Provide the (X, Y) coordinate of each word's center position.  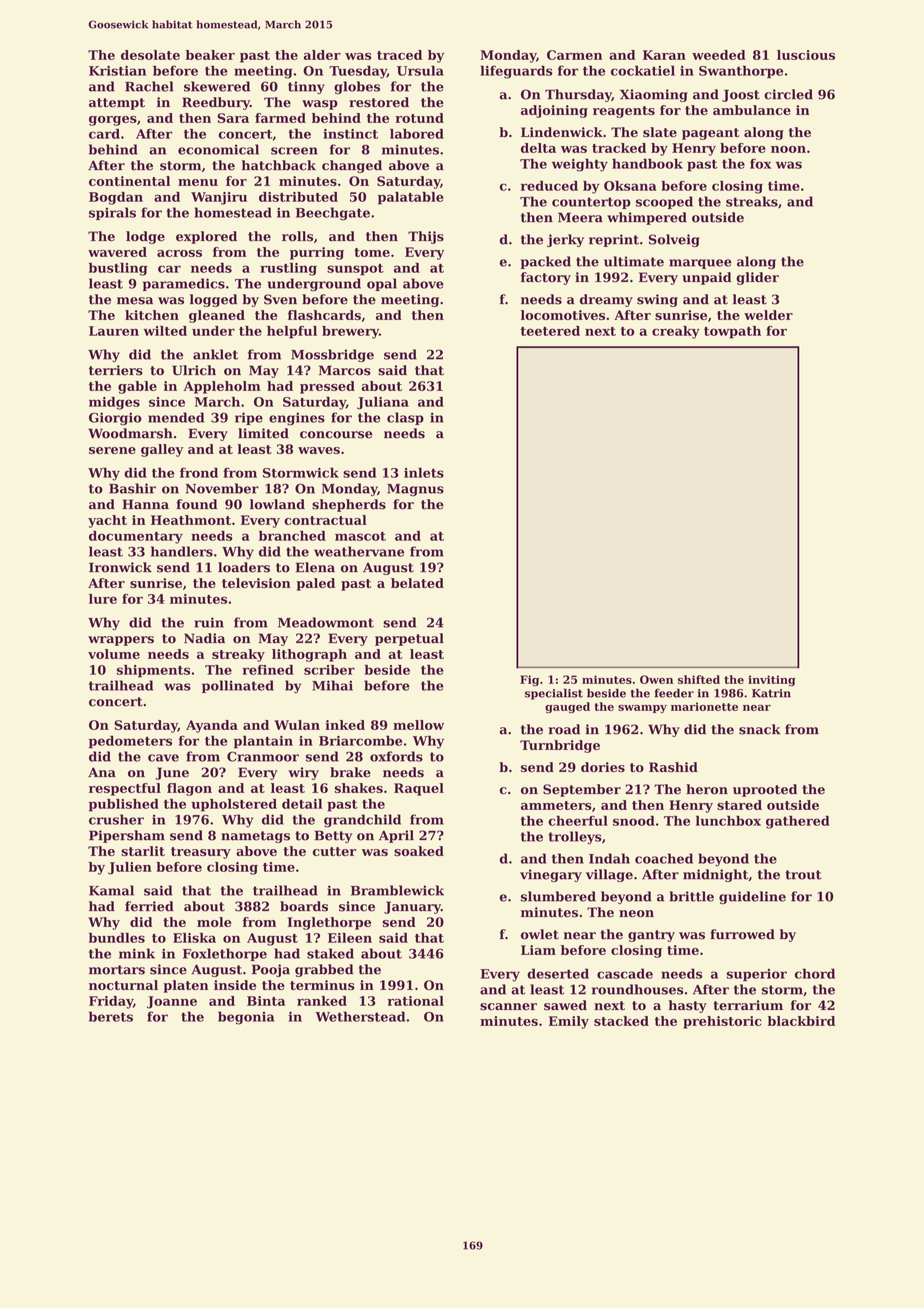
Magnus (415, 490)
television (256, 583)
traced (399, 55)
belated (417, 583)
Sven (280, 299)
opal (382, 284)
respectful (125, 789)
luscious (806, 55)
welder (768, 315)
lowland (277, 504)
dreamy (606, 300)
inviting (772, 681)
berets (111, 1016)
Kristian (117, 71)
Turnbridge (560, 746)
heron (707, 789)
